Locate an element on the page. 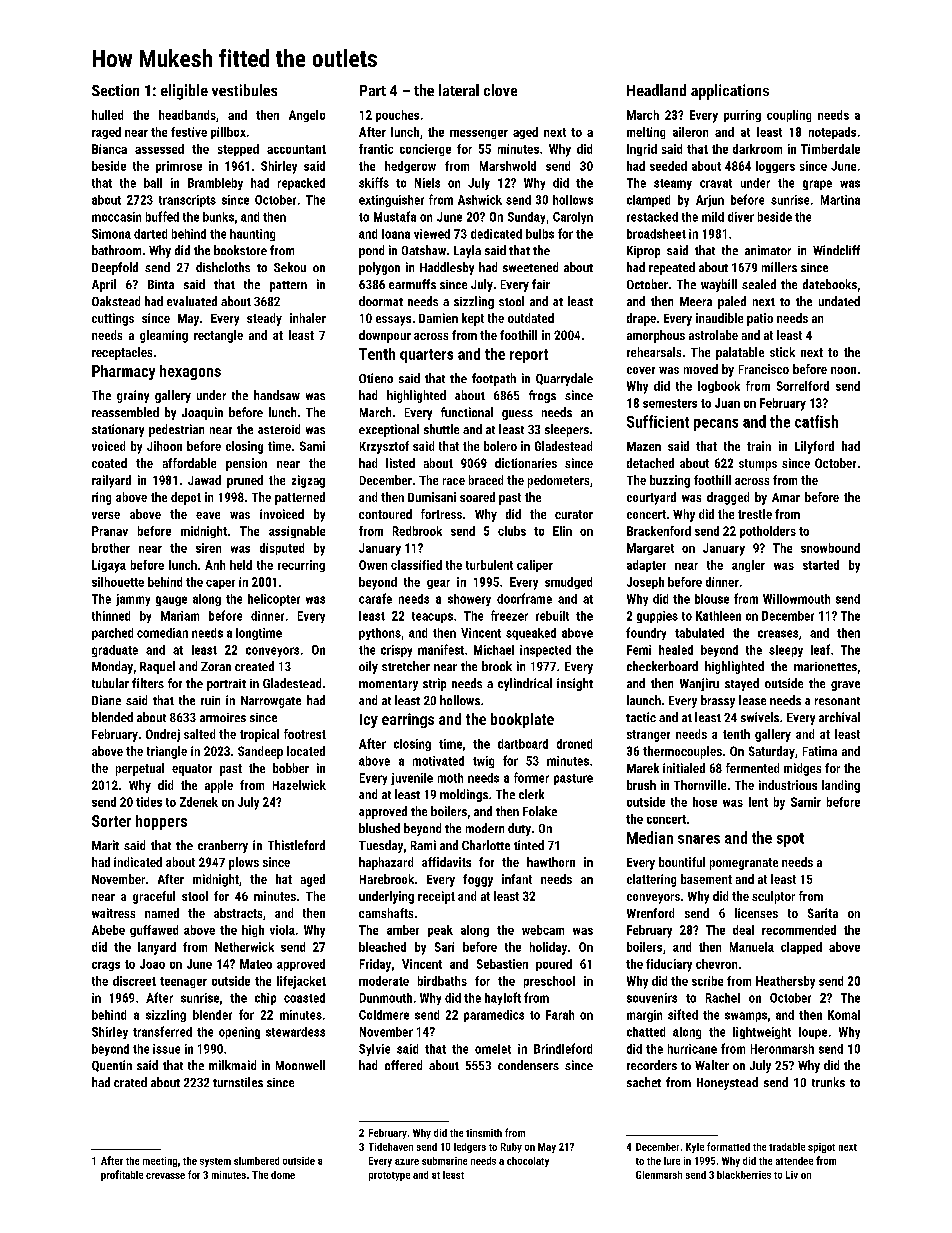  footpath is located at coordinates (494, 379).
